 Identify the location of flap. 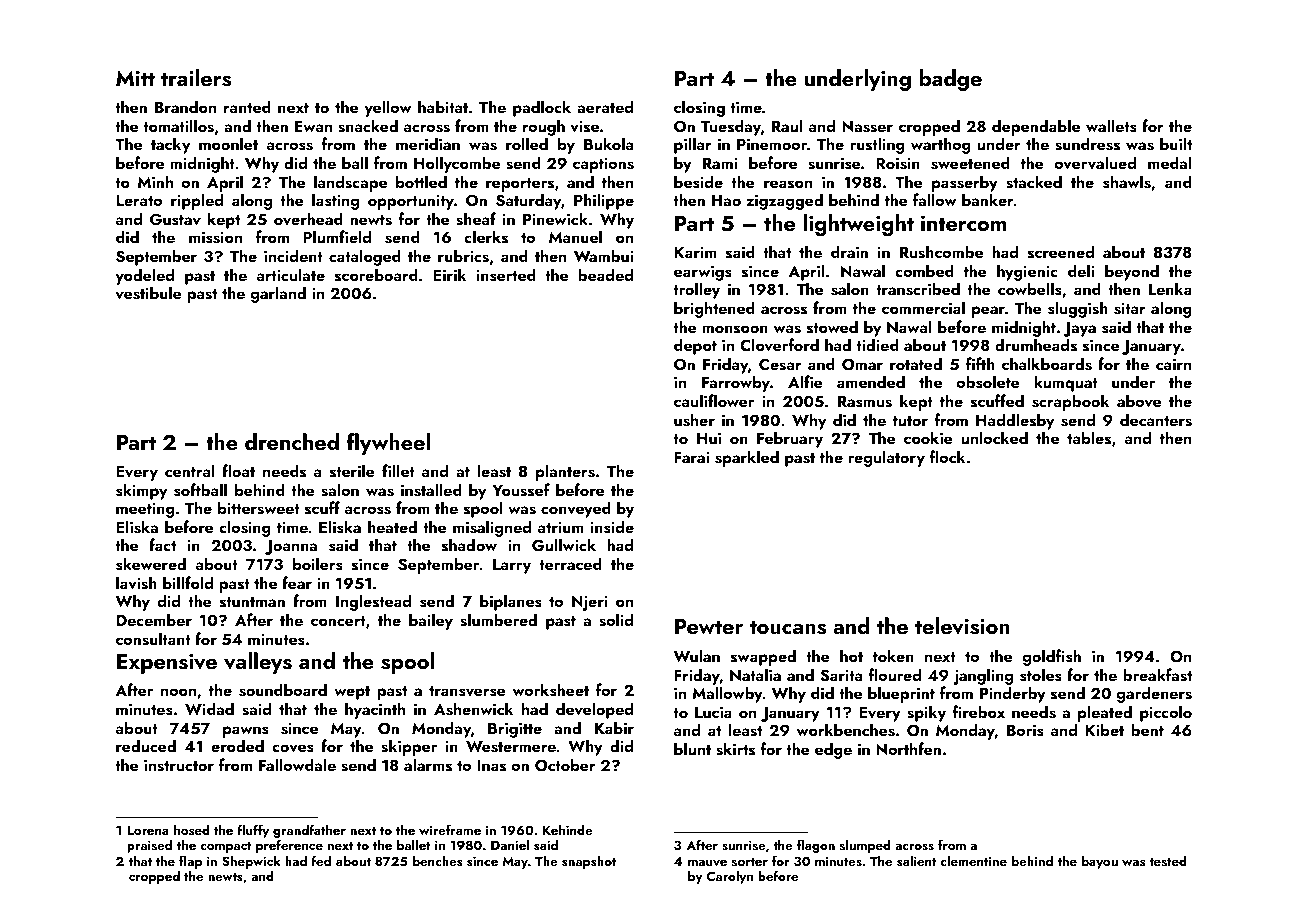
(190, 862).
